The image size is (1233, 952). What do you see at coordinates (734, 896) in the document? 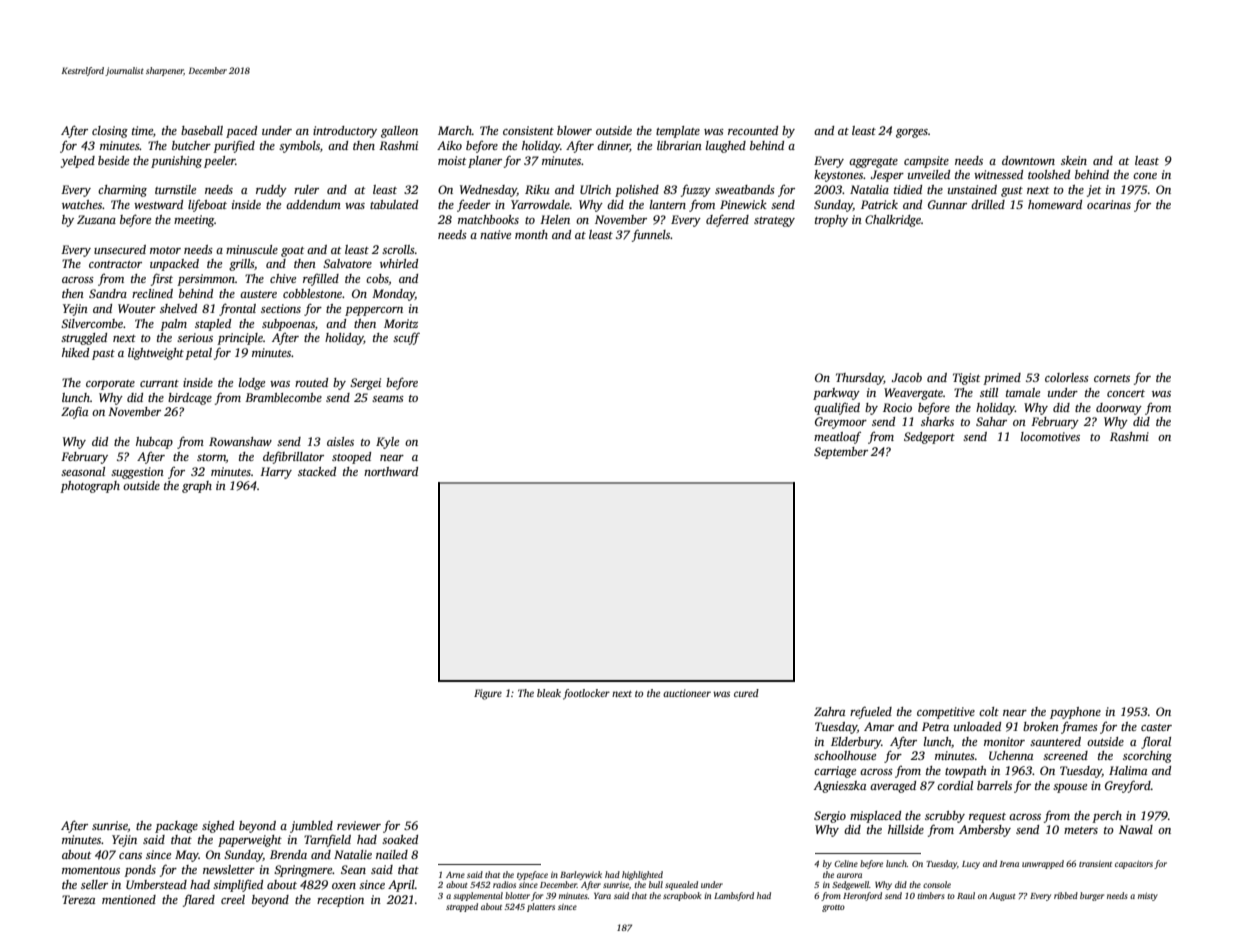
I see `Lambsford` at bounding box center [734, 896].
